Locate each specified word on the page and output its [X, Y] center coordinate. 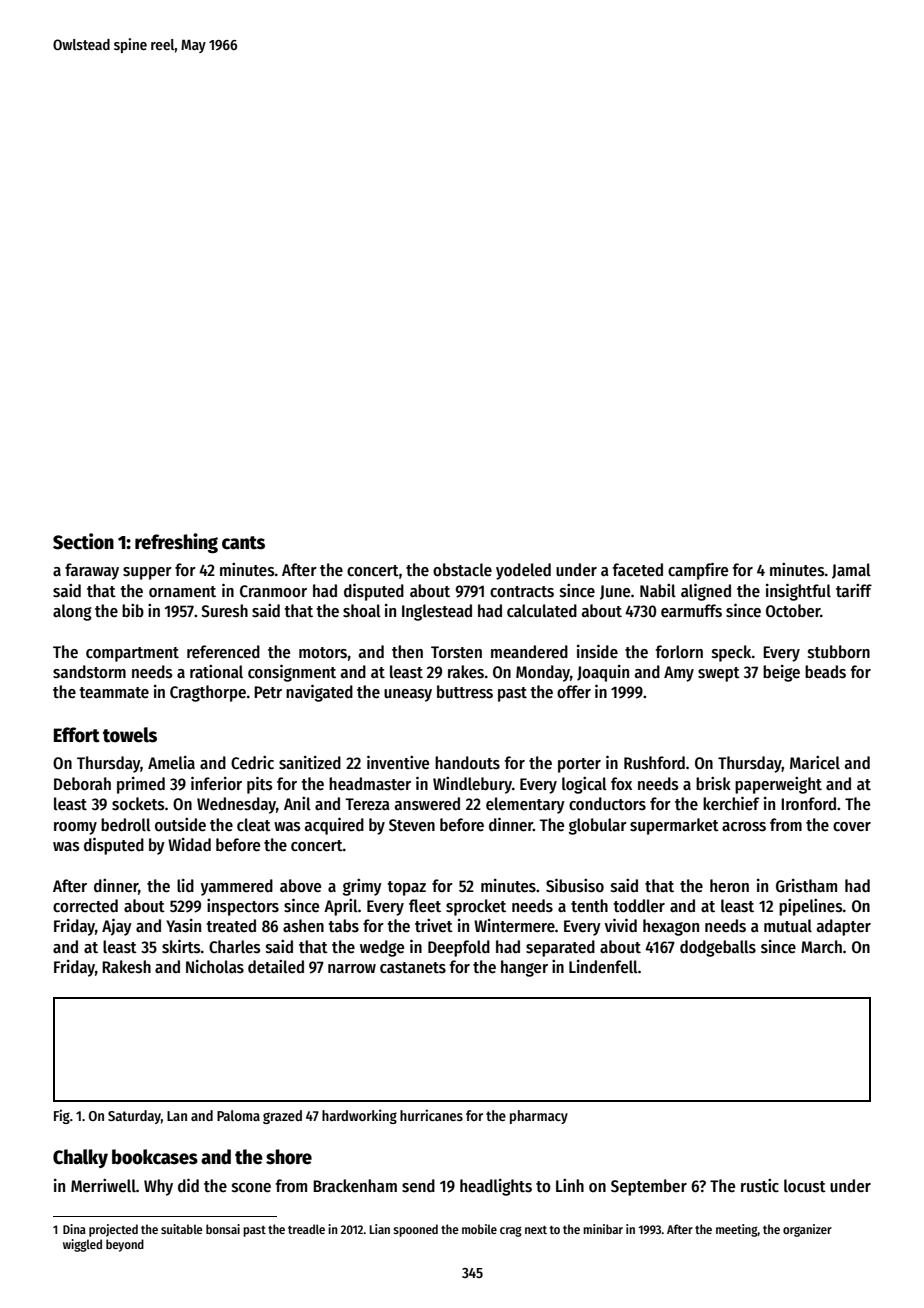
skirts [181, 946]
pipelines [811, 907]
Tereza [367, 804]
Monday [543, 673]
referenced [223, 652]
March [821, 946]
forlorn [679, 652]
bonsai [223, 1229]
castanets [413, 968]
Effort [77, 735]
